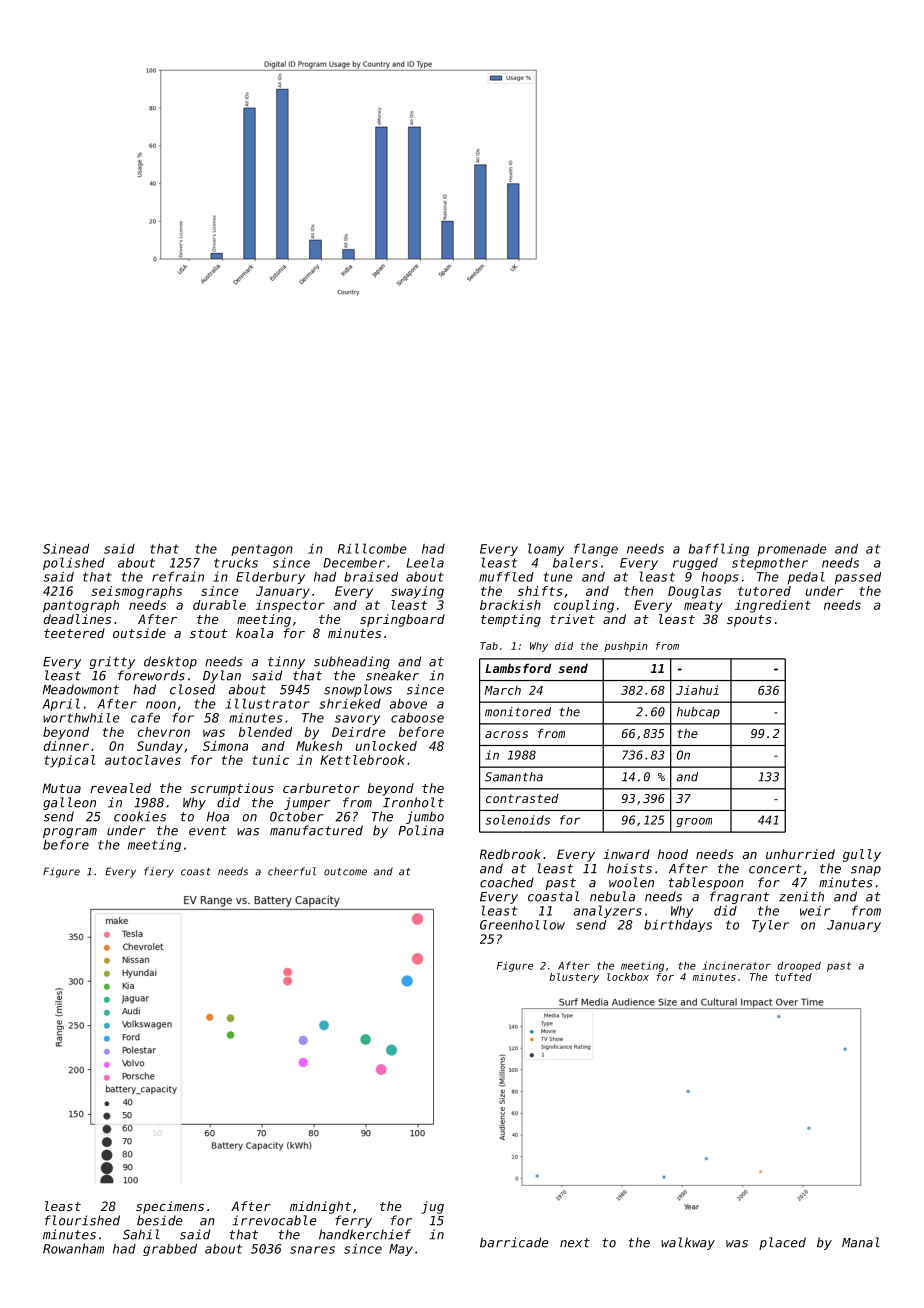 The width and height of the screenshot is (924, 1308). I want to click on groom, so click(694, 822).
